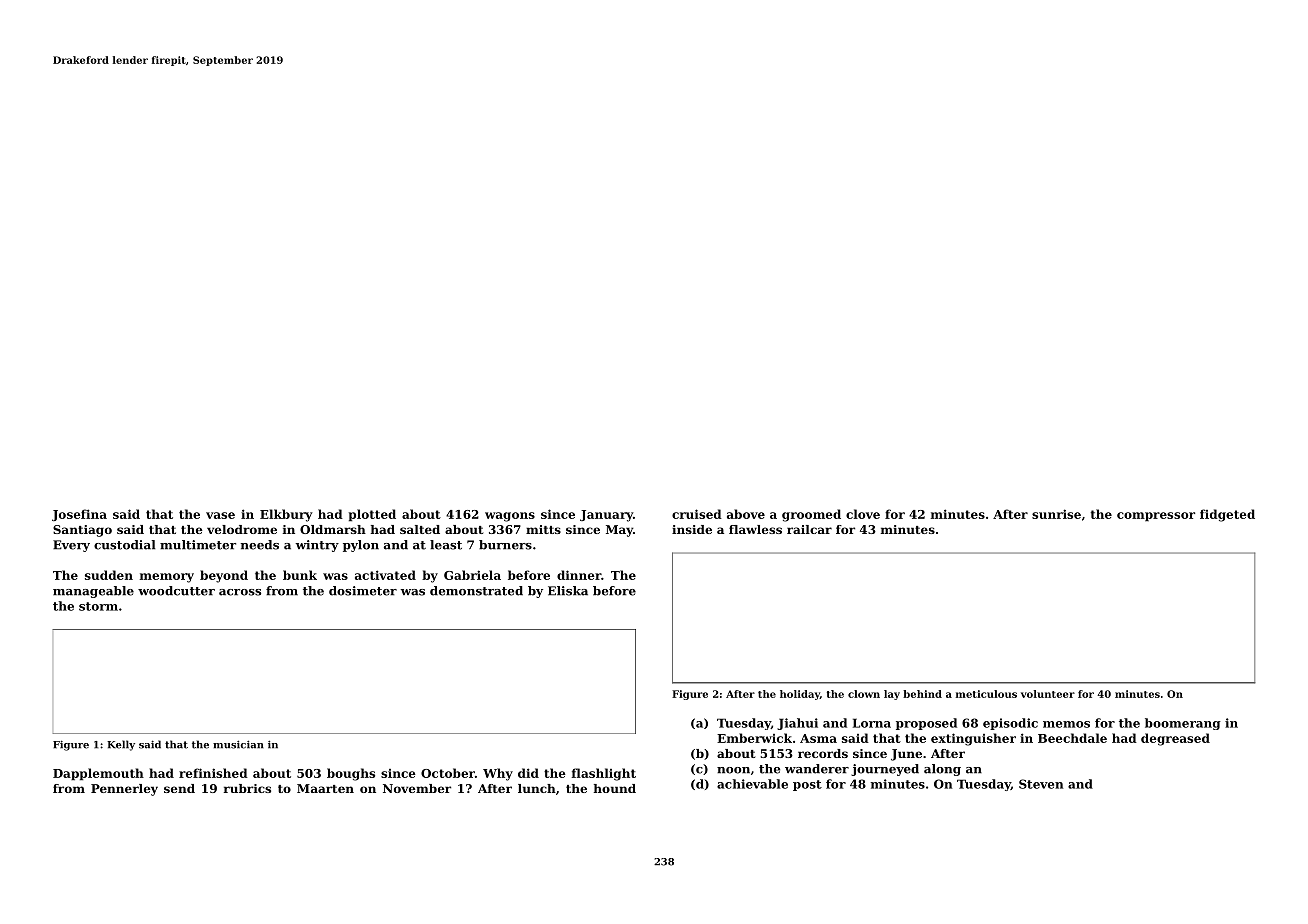 This screenshot has width=1308, height=924. I want to click on wagons, so click(510, 517).
